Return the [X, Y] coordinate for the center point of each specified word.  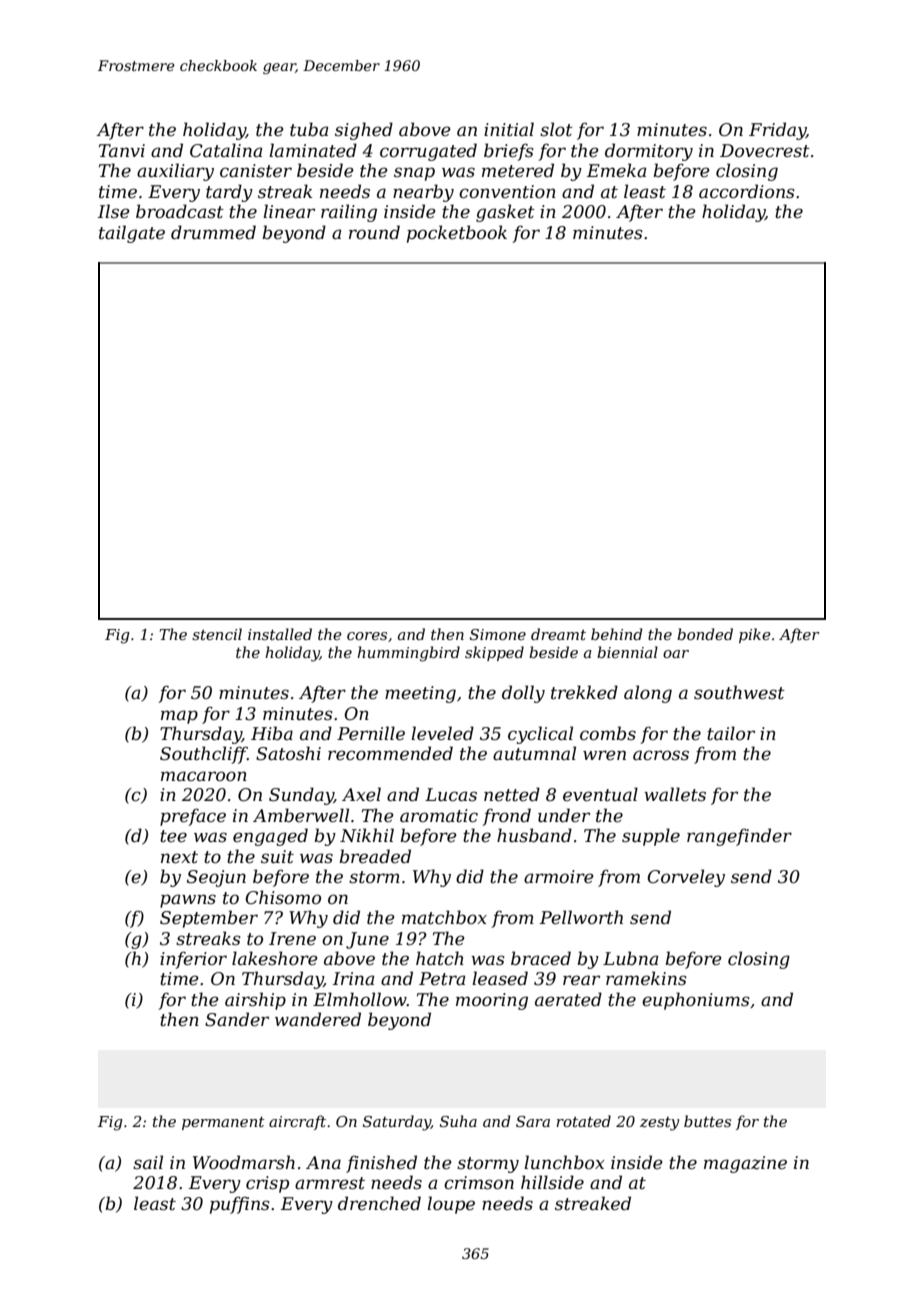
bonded [705, 634]
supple [651, 837]
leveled [442, 733]
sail [148, 1162]
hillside [552, 1182]
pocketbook [457, 234]
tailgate [132, 234]
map [179, 717]
